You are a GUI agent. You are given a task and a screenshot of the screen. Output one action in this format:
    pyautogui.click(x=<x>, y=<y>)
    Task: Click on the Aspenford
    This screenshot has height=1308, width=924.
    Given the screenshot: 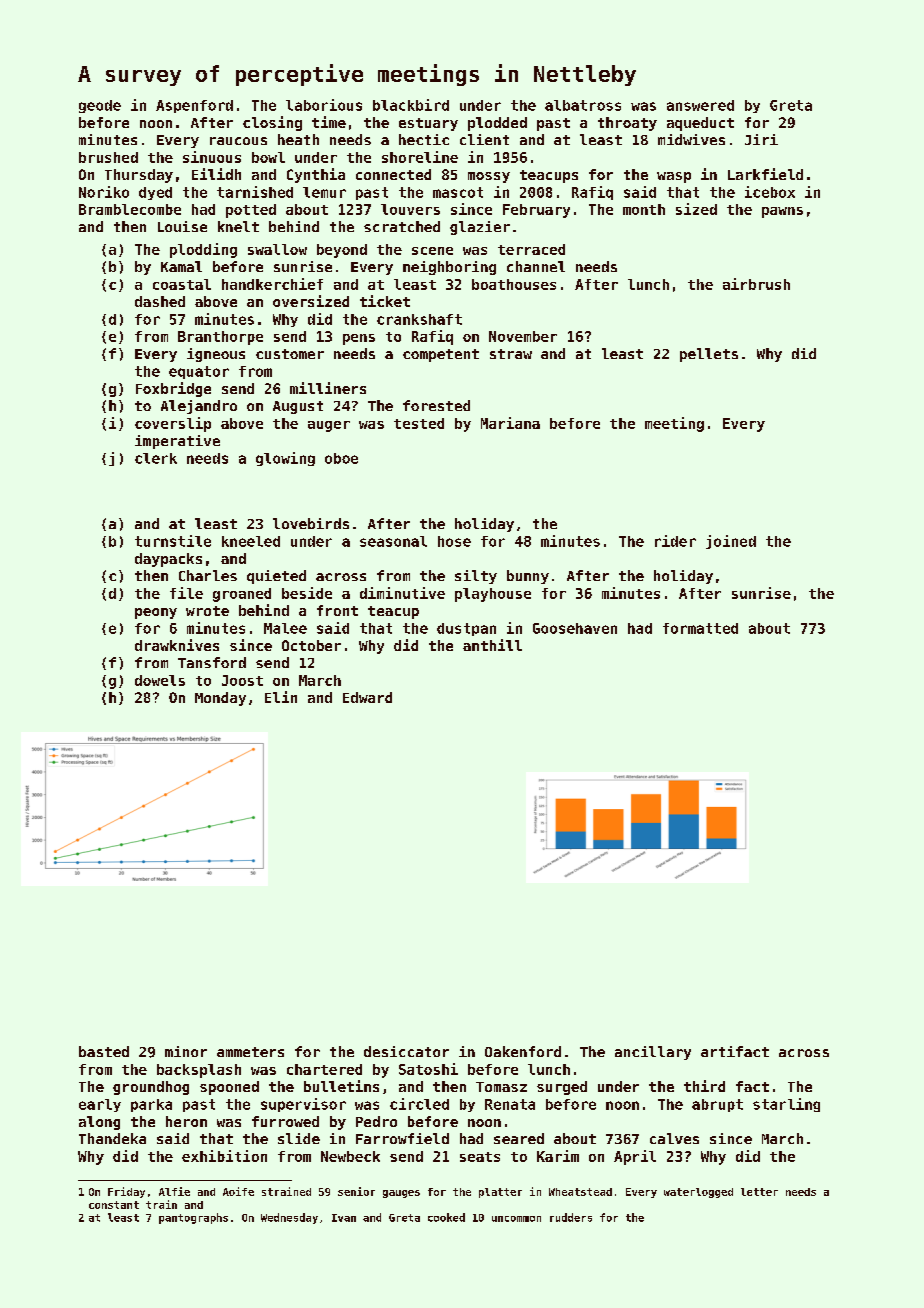 What is the action you would take?
    pyautogui.click(x=194, y=106)
